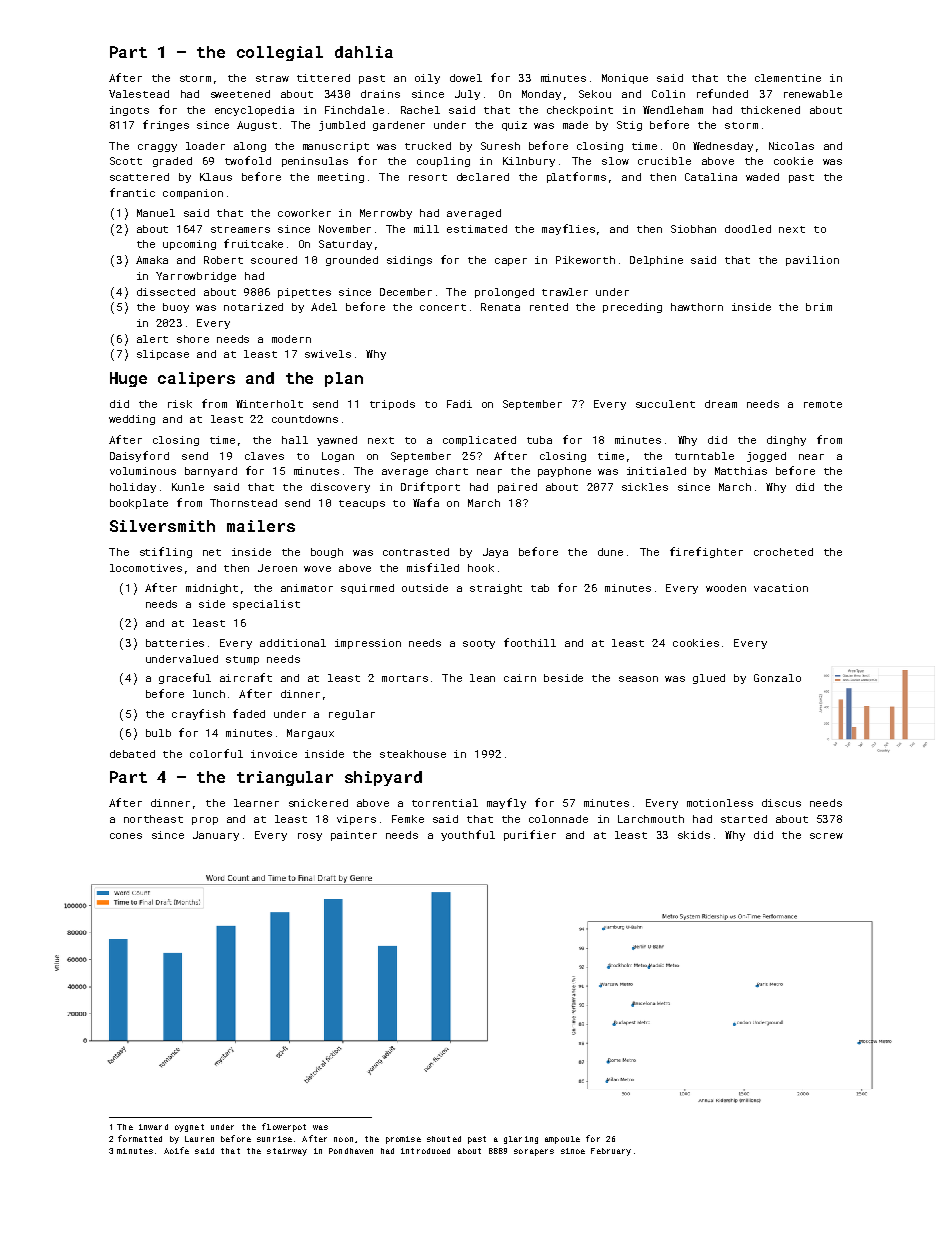 The width and height of the screenshot is (952, 1233). Describe the element at coordinates (139, 94) in the screenshot. I see `Valestead` at that location.
